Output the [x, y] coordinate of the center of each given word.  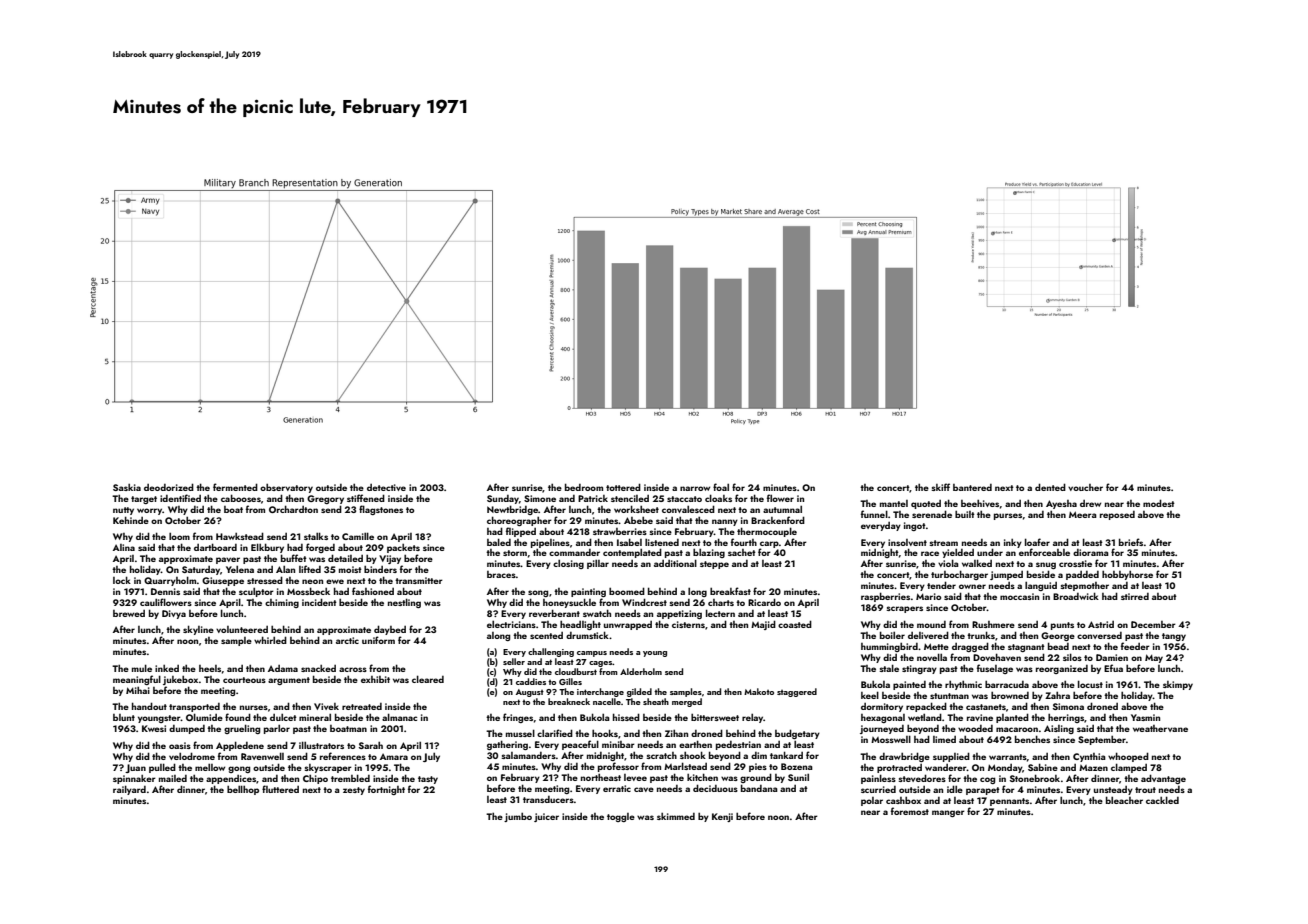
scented [546, 635]
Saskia [127, 487]
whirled [270, 640]
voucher [1085, 487]
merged [687, 702]
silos [1072, 657]
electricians [511, 624]
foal [721, 487]
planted [1012, 718]
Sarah [371, 745]
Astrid [1101, 624]
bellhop [243, 790]
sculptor [256, 592]
